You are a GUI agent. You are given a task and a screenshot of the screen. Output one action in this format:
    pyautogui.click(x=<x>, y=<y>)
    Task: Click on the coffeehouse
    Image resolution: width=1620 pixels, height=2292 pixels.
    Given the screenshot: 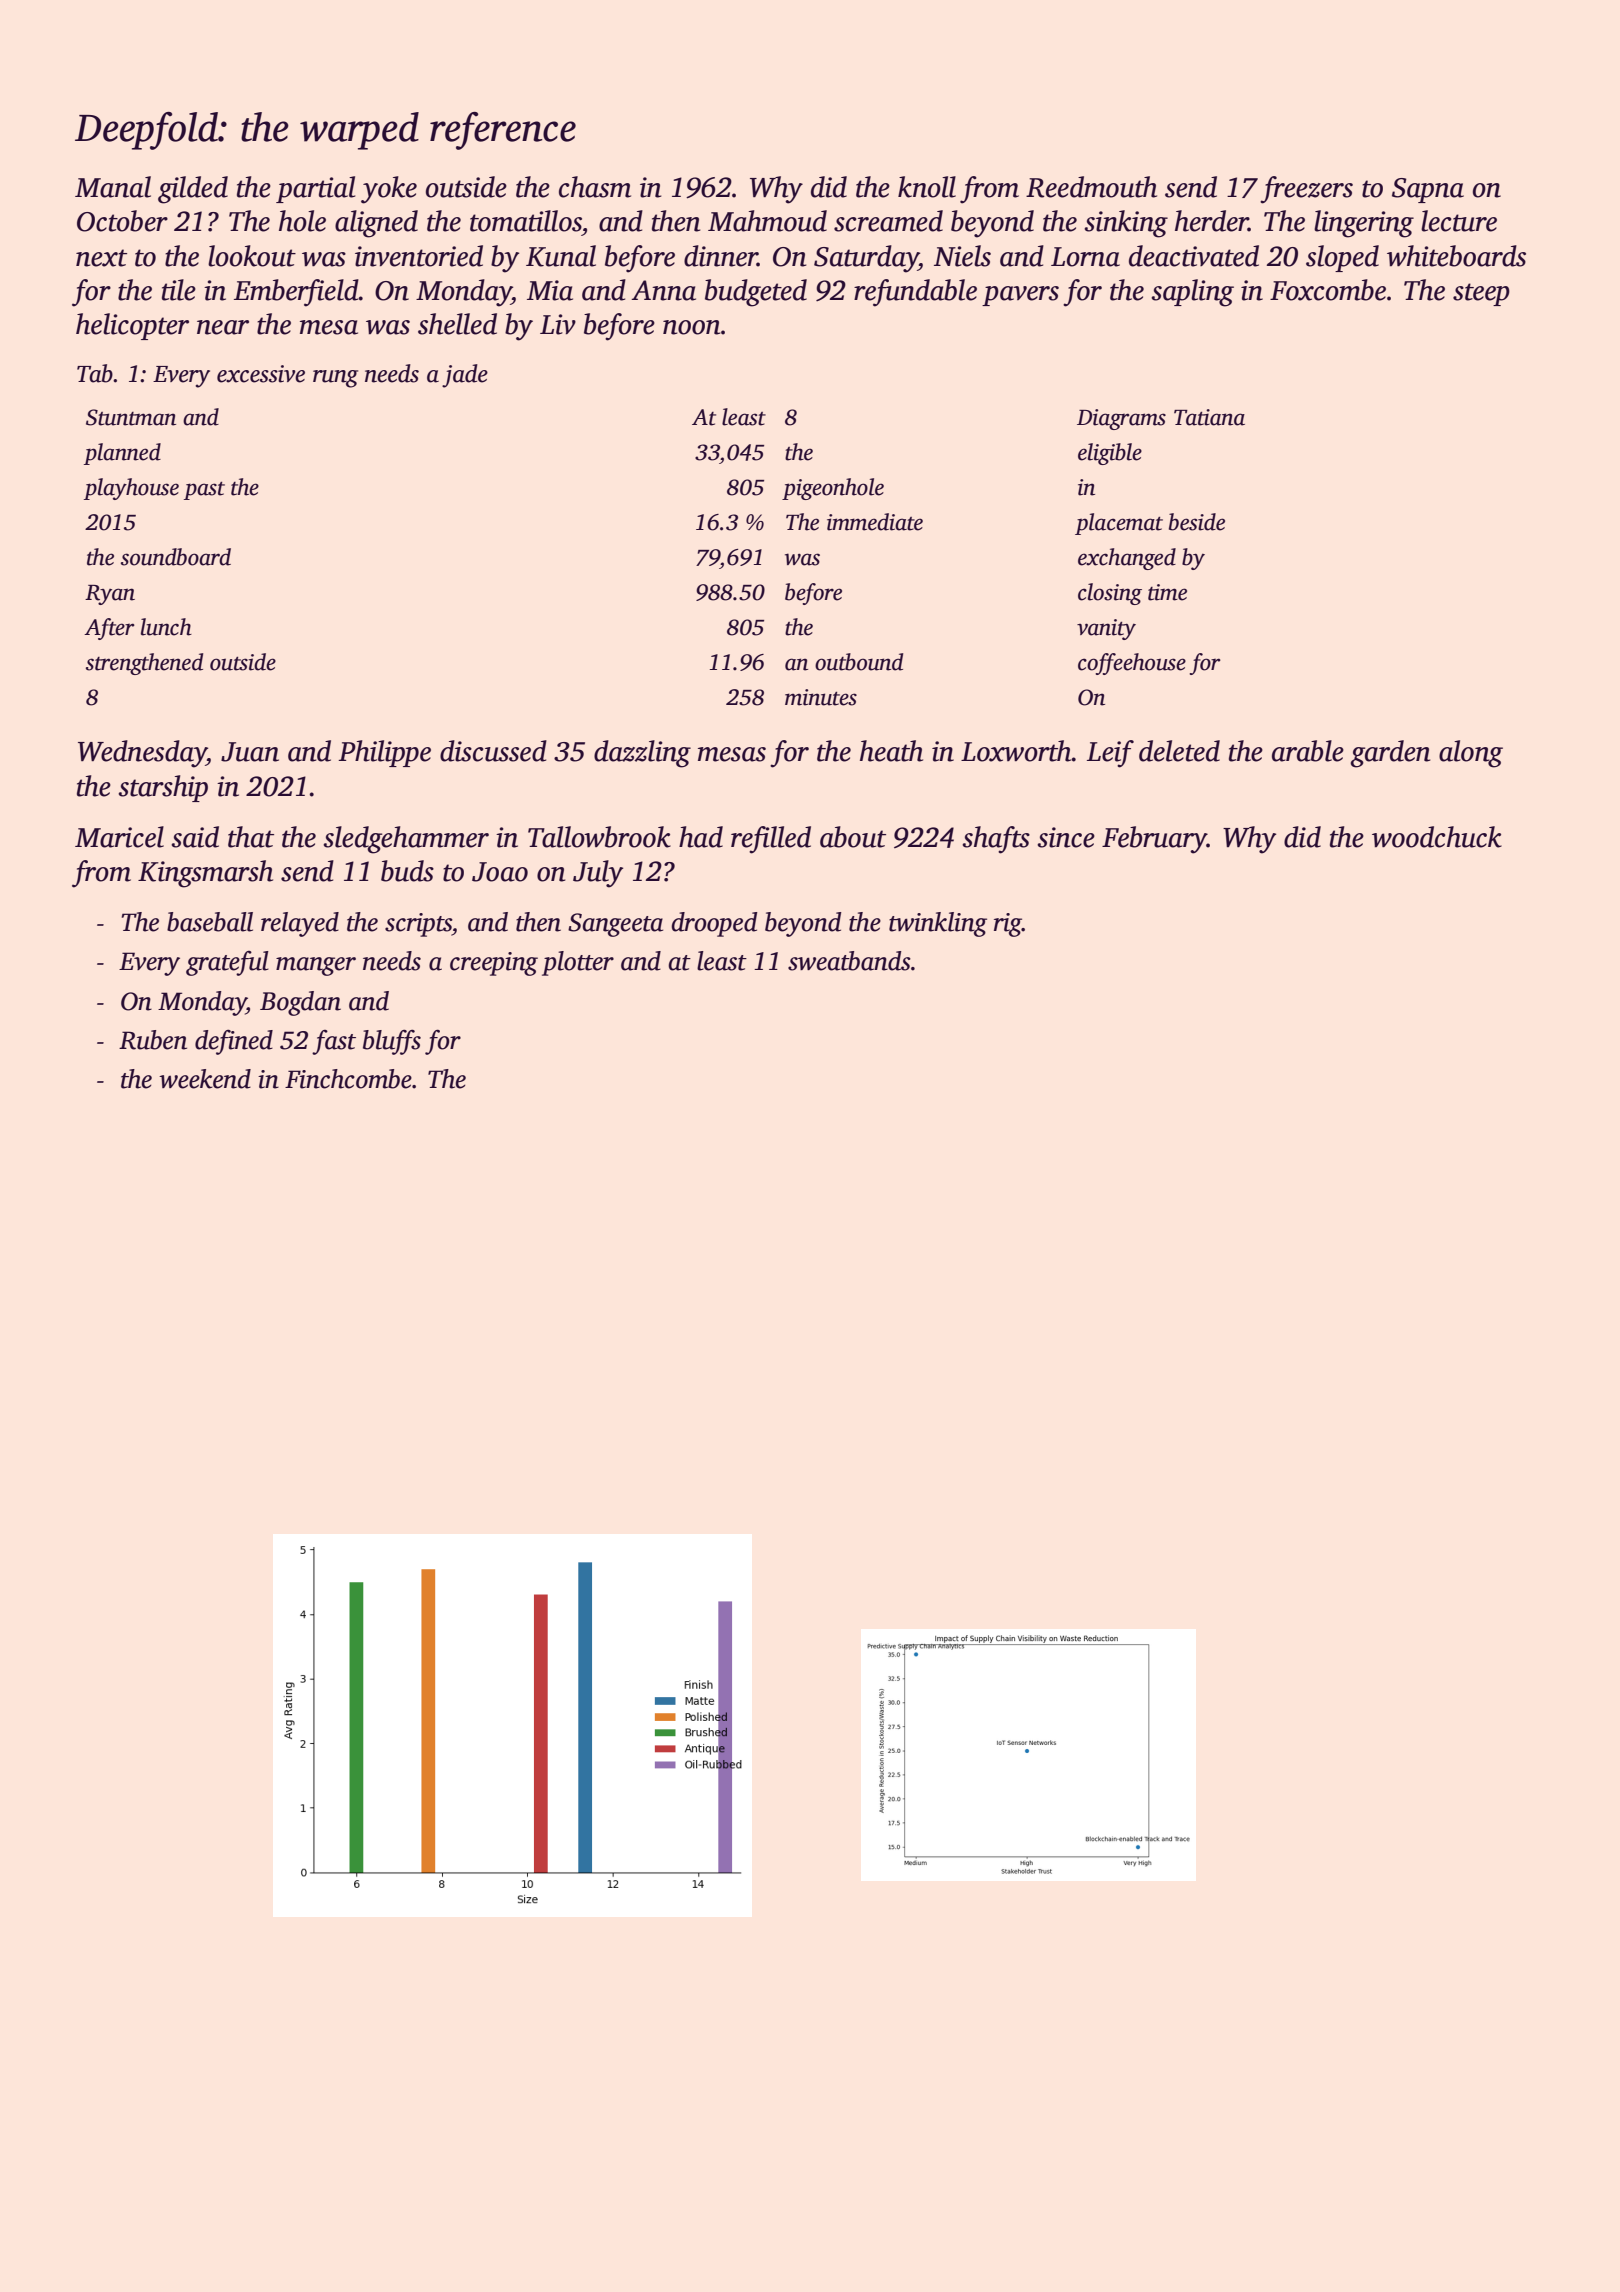 What is the action you would take?
    pyautogui.click(x=1132, y=664)
